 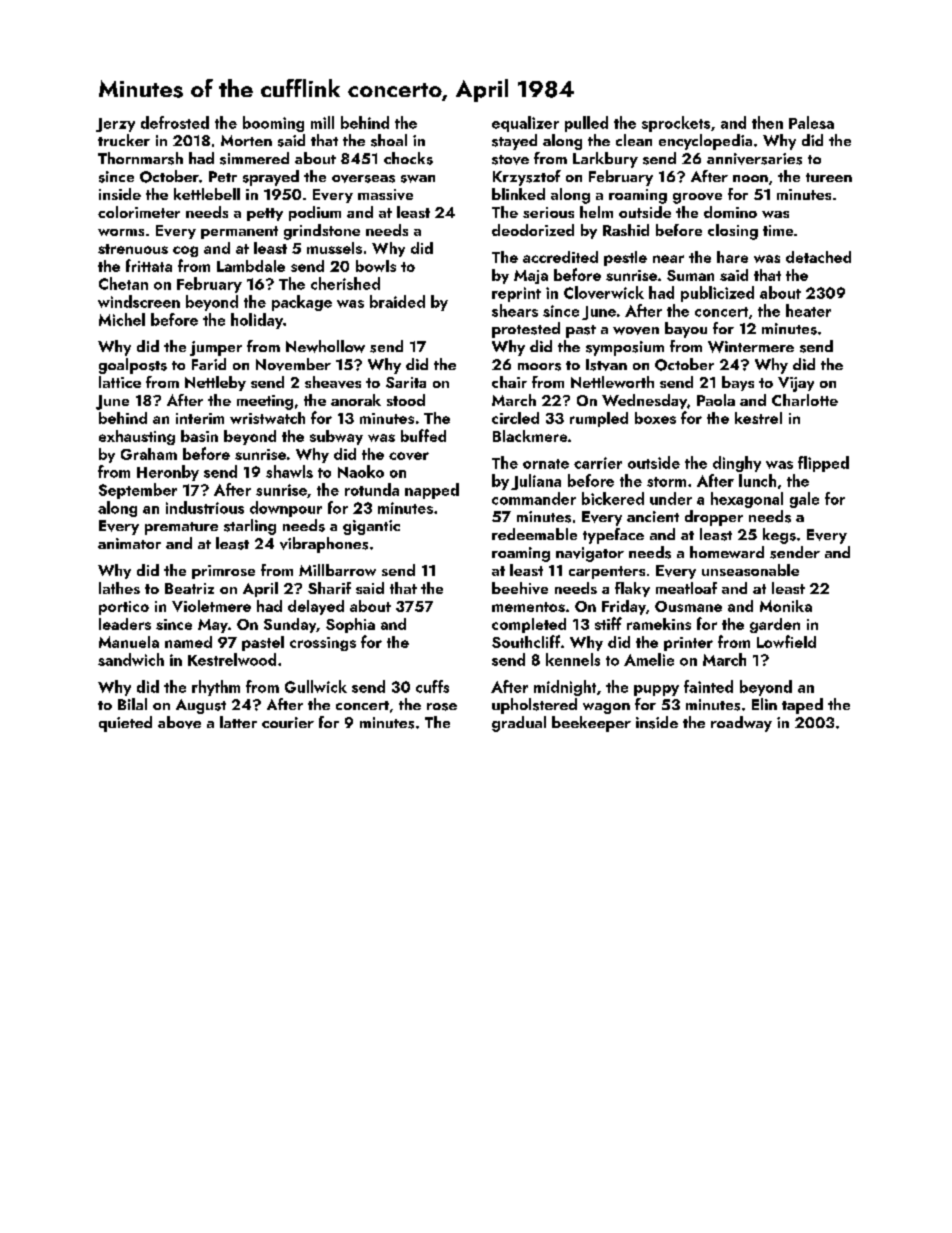 What do you see at coordinates (201, 706) in the screenshot?
I see `August` at bounding box center [201, 706].
